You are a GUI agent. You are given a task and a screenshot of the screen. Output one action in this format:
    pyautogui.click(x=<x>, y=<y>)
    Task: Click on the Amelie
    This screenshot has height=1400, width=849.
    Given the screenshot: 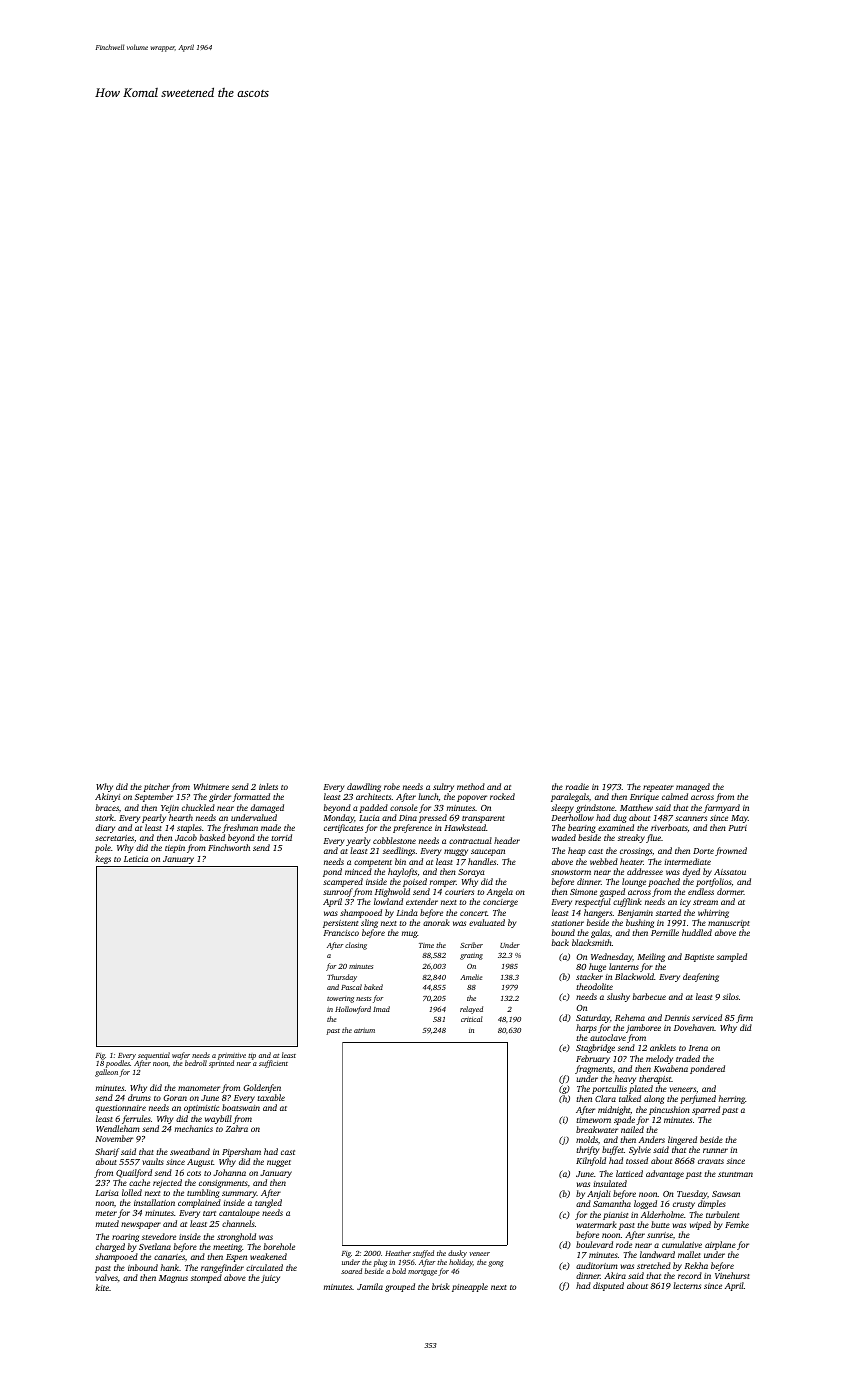 What is the action you would take?
    pyautogui.click(x=471, y=977)
